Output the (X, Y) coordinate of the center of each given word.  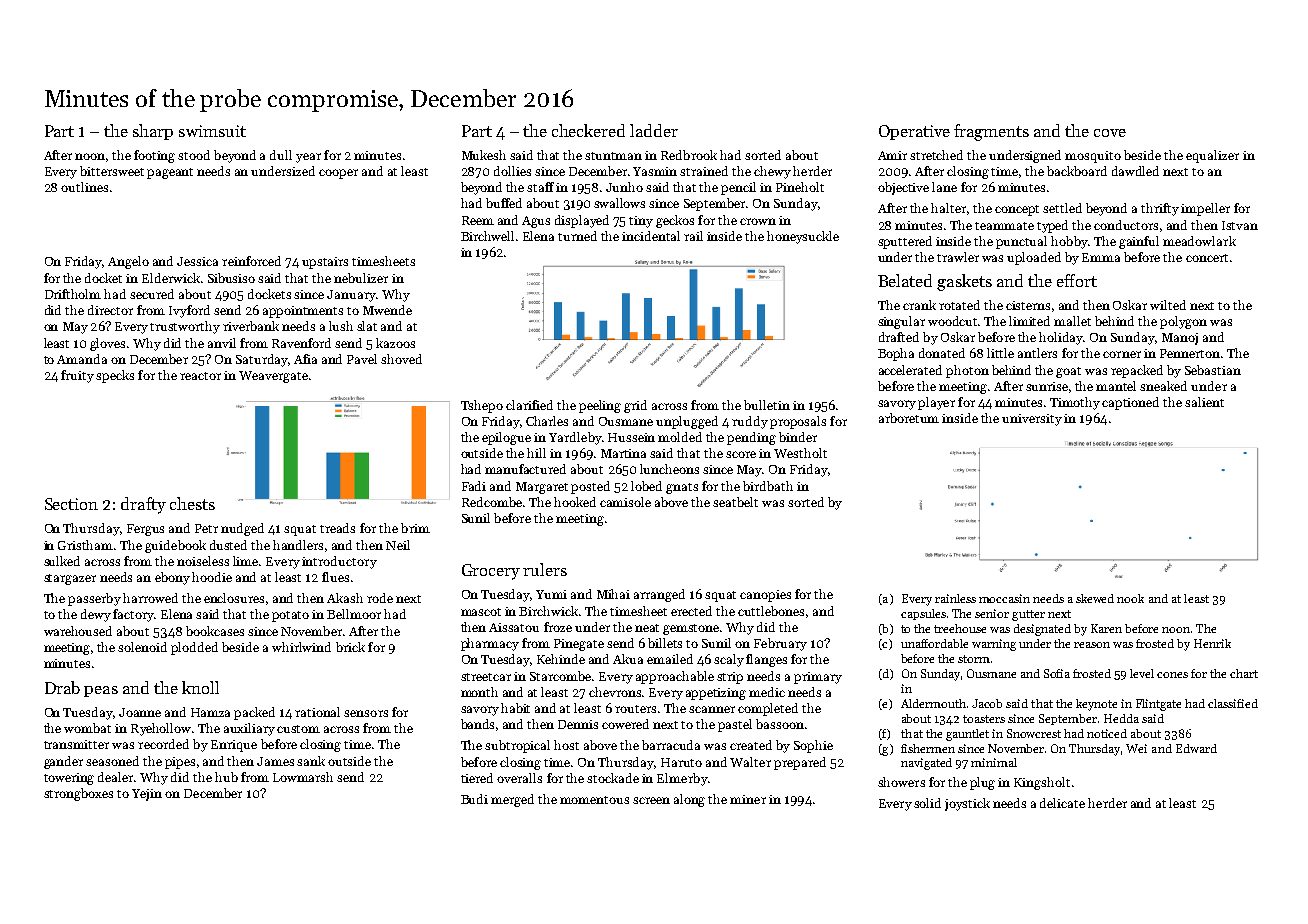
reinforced (251, 261)
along (689, 800)
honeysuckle (803, 237)
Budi (474, 799)
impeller (1205, 209)
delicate (1062, 803)
